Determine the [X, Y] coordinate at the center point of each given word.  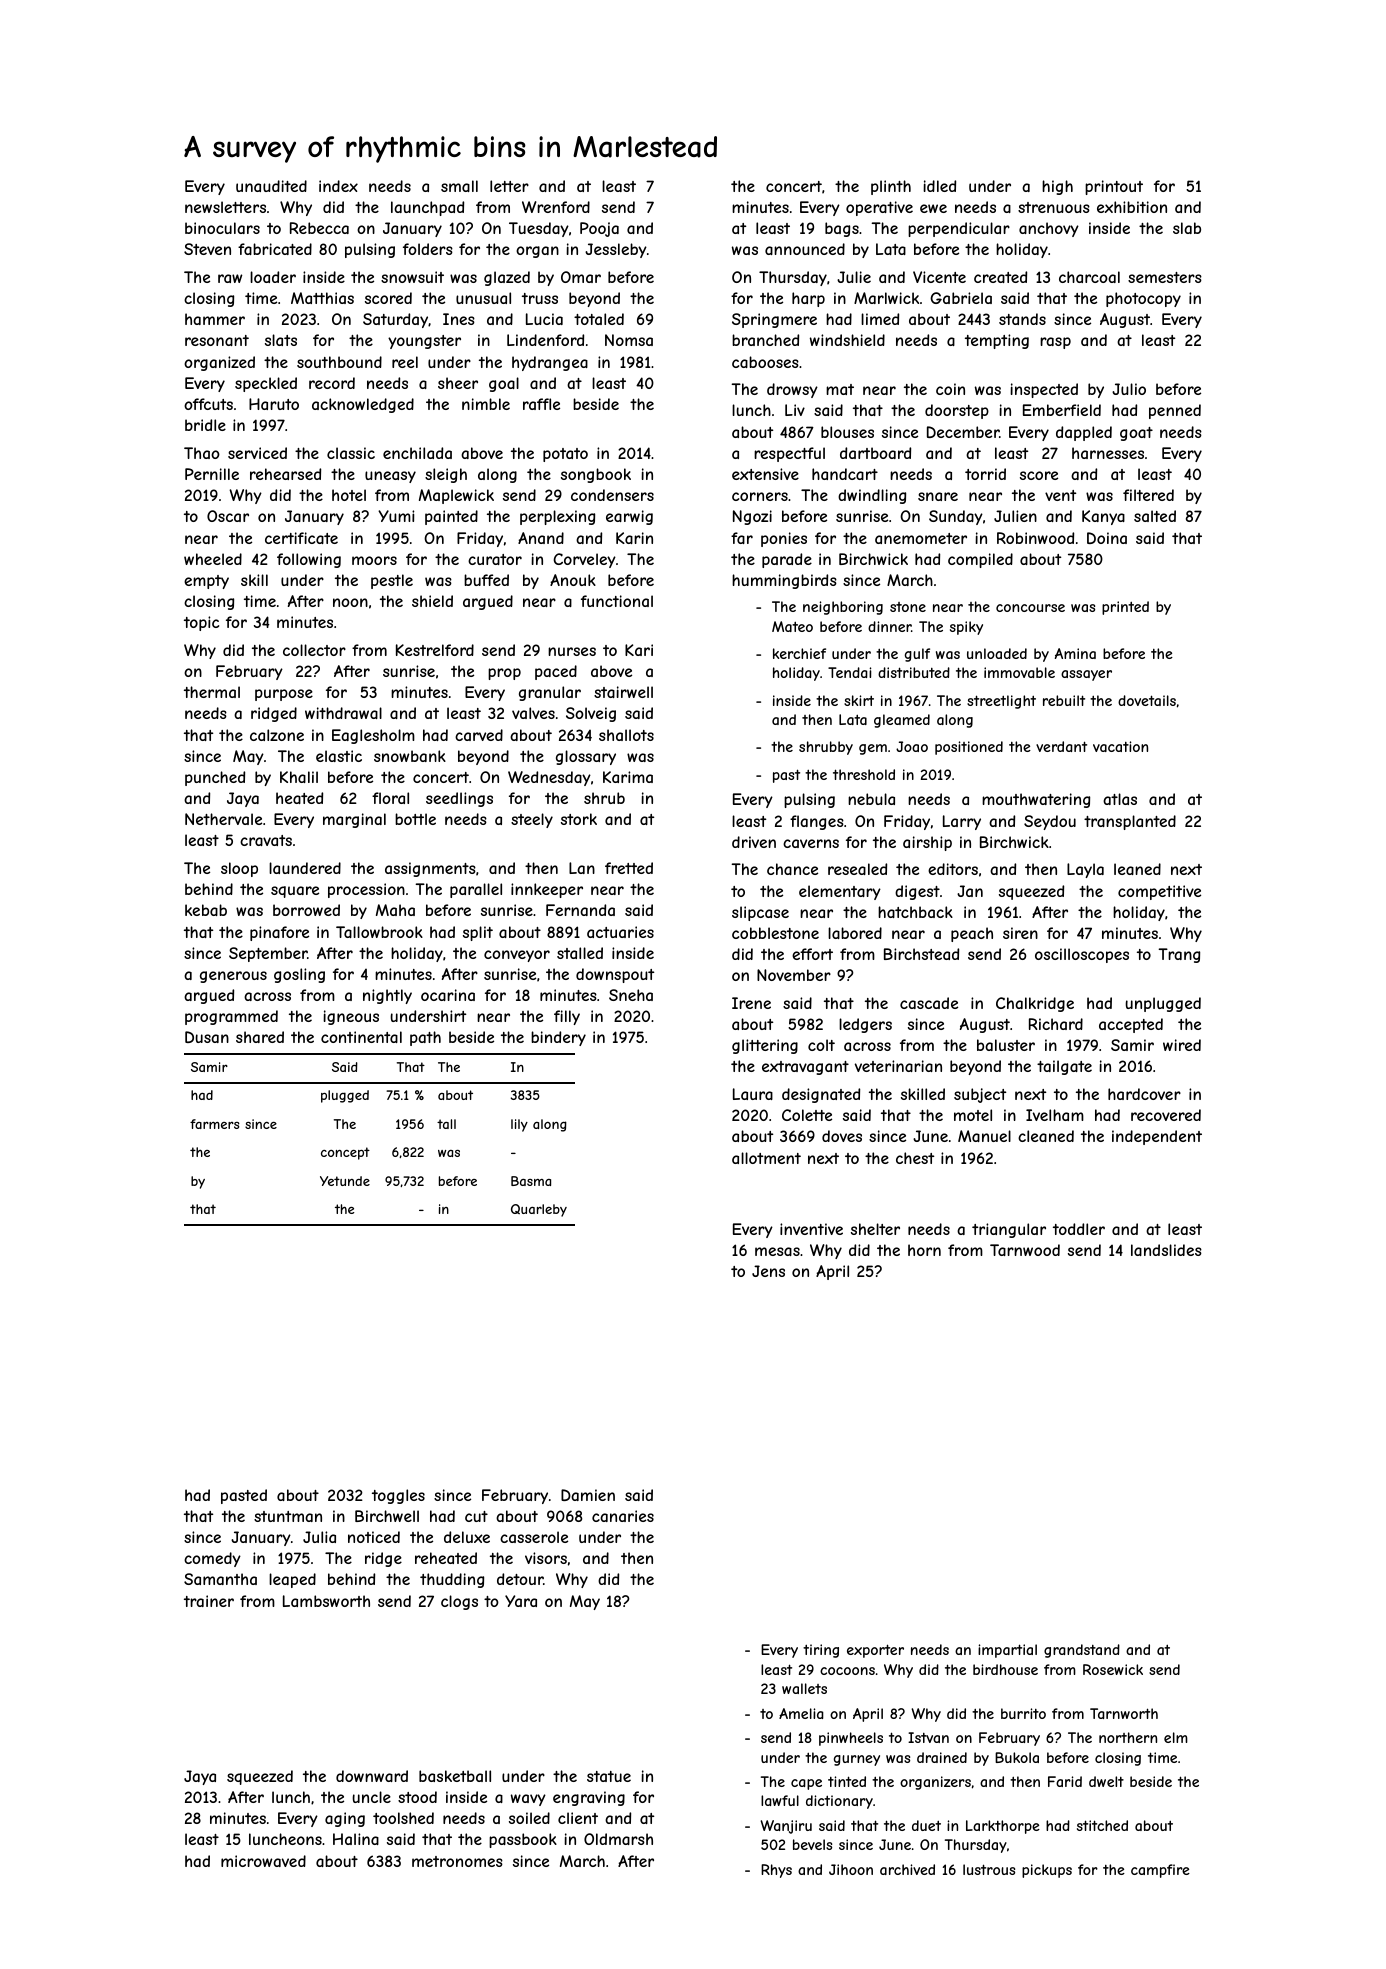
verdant [1061, 746]
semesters [1165, 277]
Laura [753, 1094]
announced [805, 249]
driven [754, 842]
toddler [1079, 1229]
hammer [215, 319]
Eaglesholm [373, 736]
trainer [209, 1601]
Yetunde [345, 1181]
